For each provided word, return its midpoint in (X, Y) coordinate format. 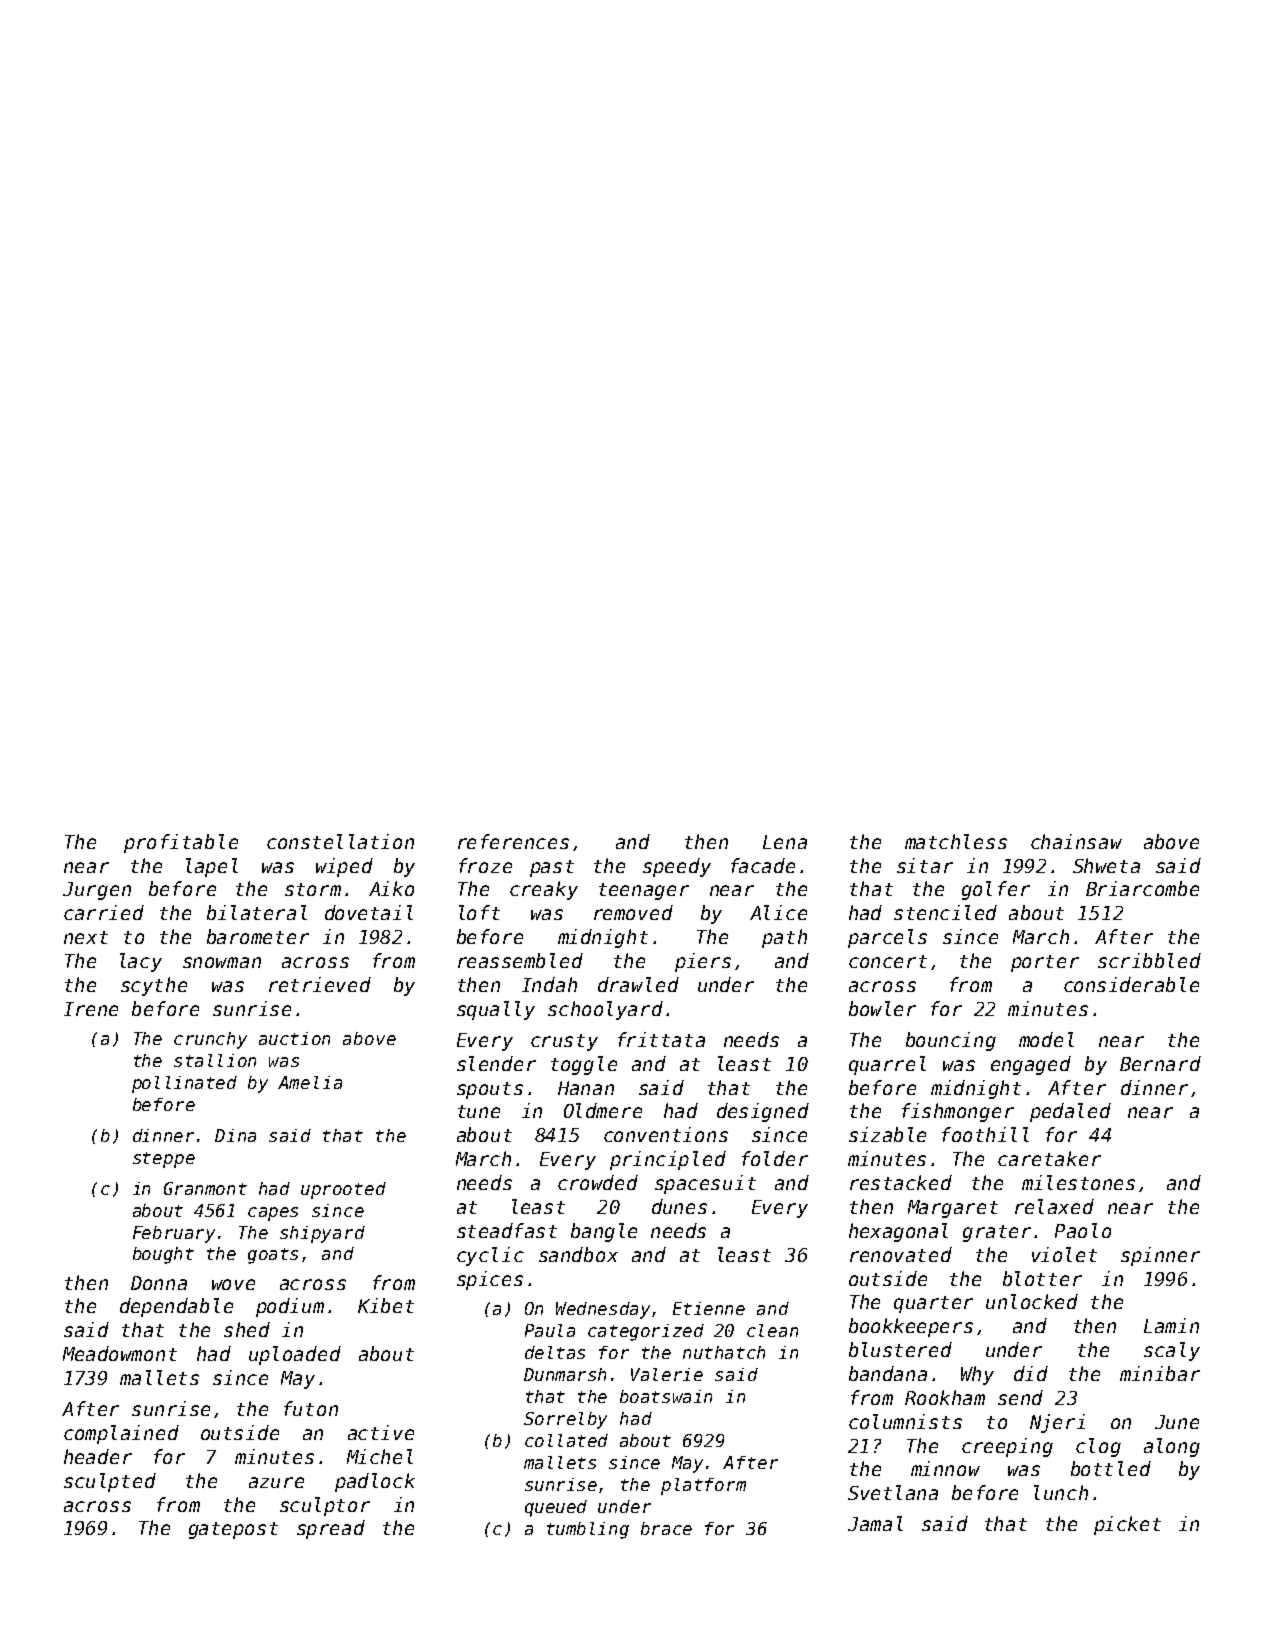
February (174, 1234)
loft (479, 912)
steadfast (507, 1230)
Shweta (1106, 865)
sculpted (110, 1482)
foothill (985, 1134)
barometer (258, 936)
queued (556, 1508)
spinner (1160, 1256)
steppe (164, 1160)
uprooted (343, 1190)
